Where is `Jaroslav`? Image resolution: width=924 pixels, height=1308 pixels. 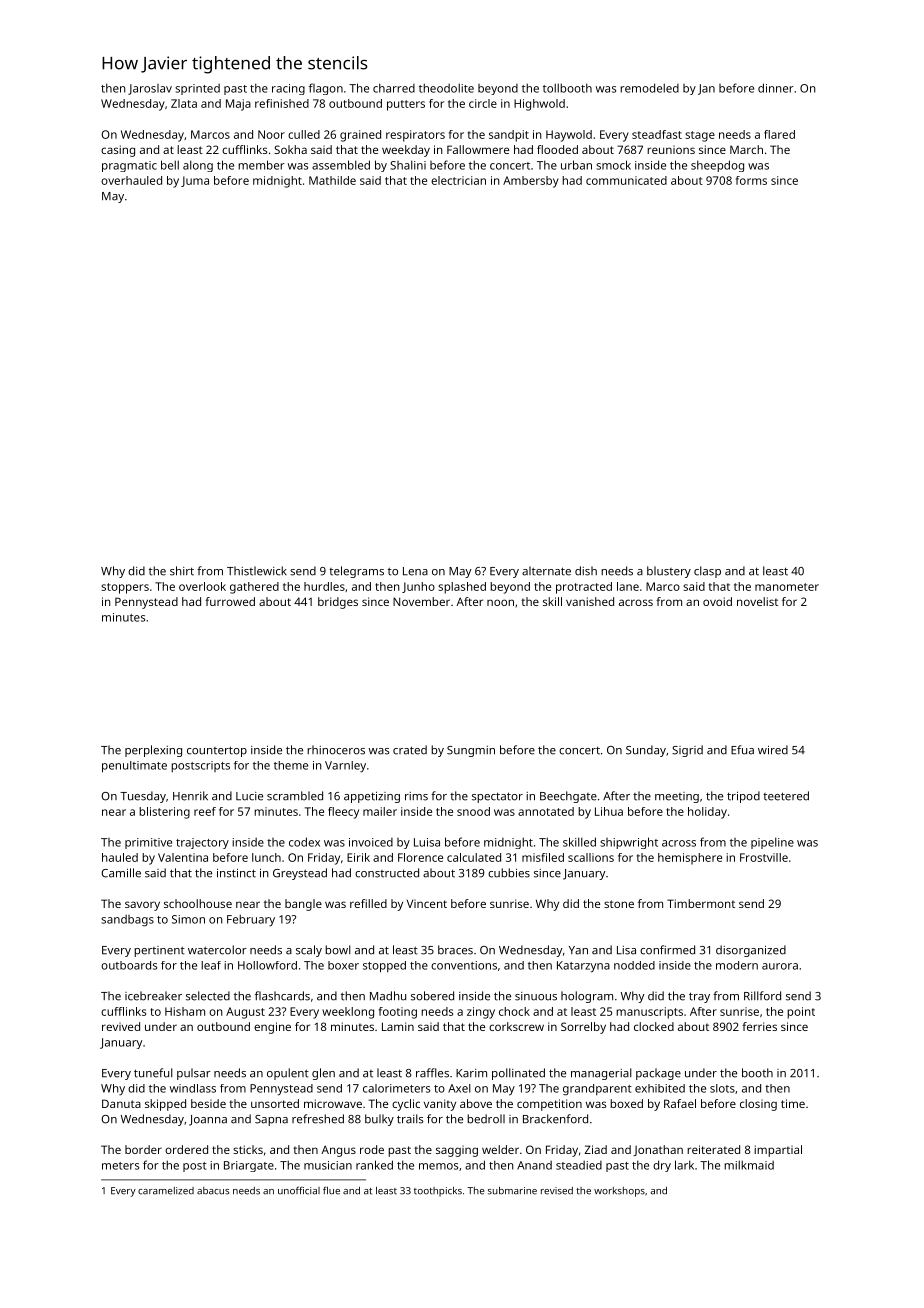 Jaroslav is located at coordinates (150, 89).
